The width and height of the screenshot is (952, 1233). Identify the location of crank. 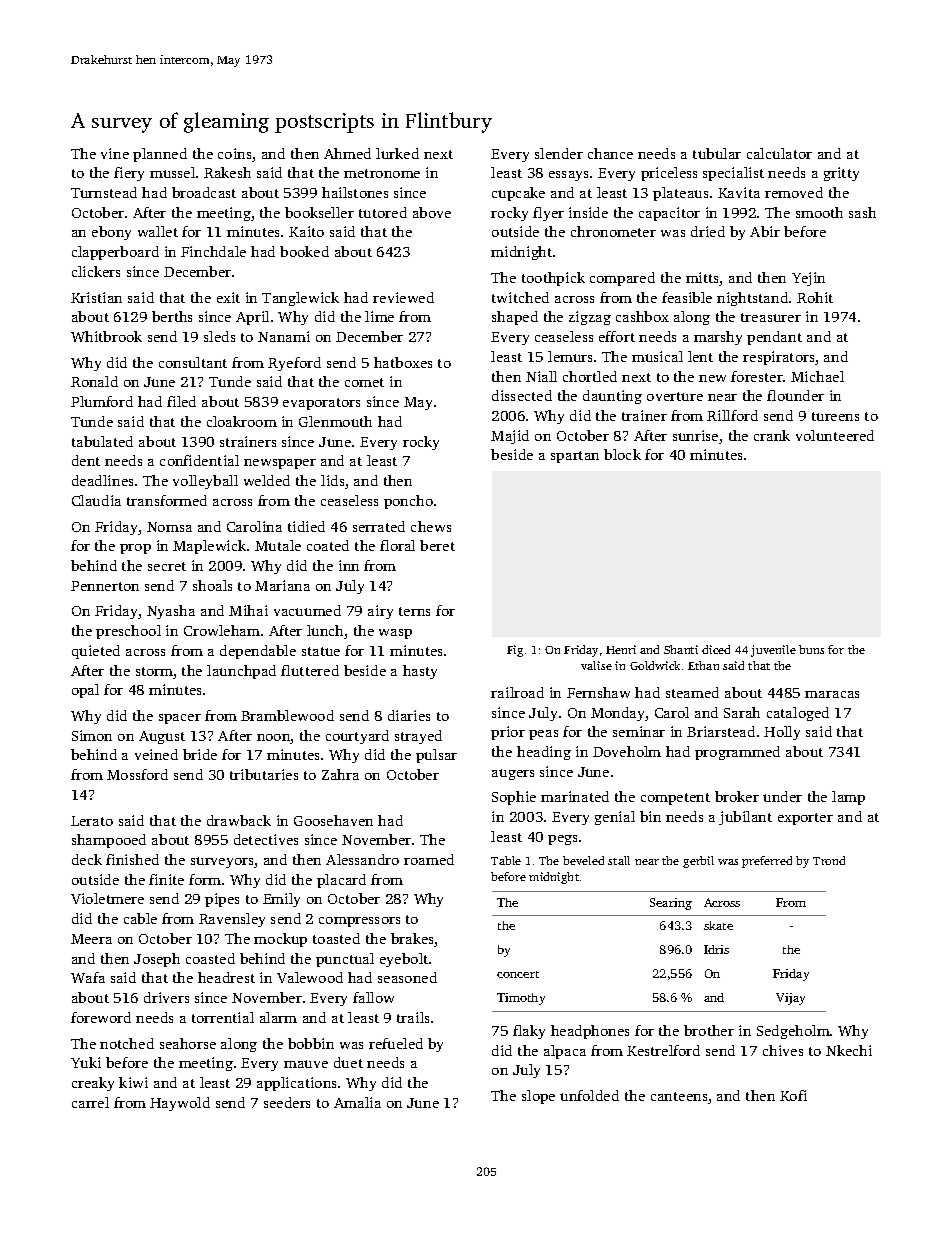
(772, 435).
